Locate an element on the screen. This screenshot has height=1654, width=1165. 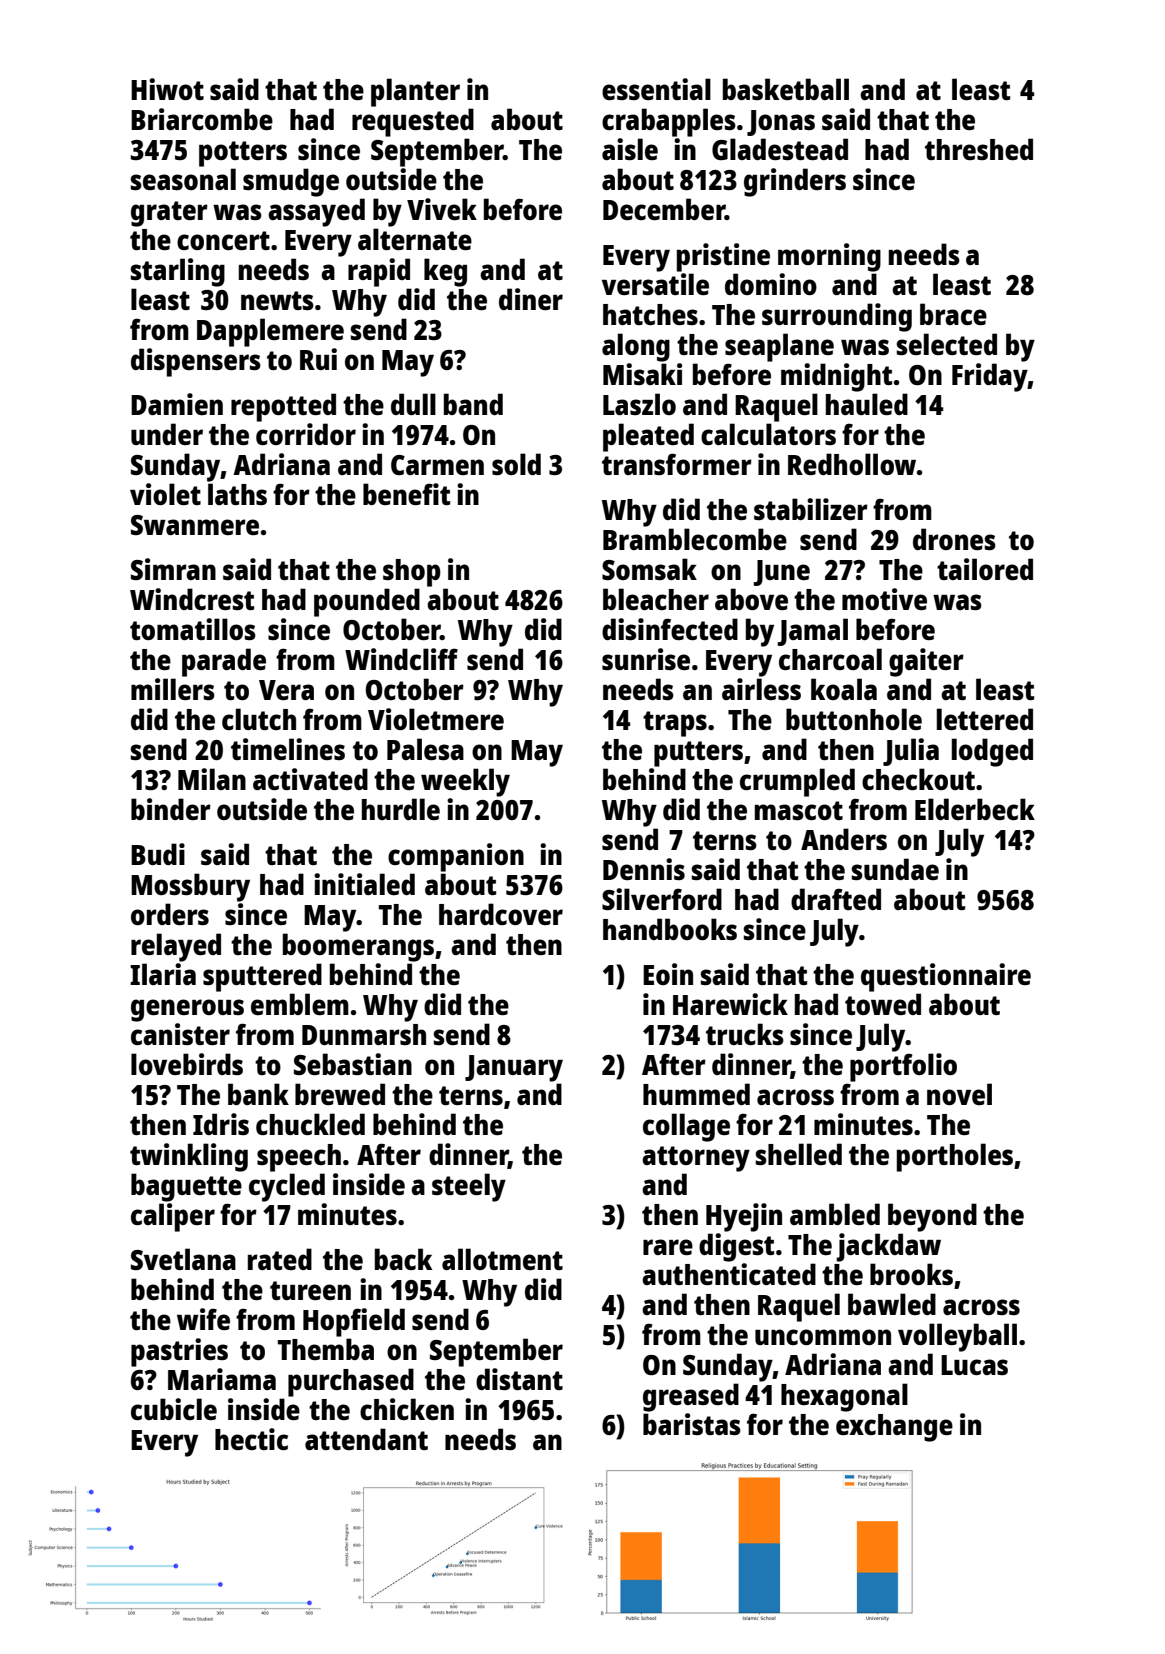
purchased is located at coordinates (351, 1382).
